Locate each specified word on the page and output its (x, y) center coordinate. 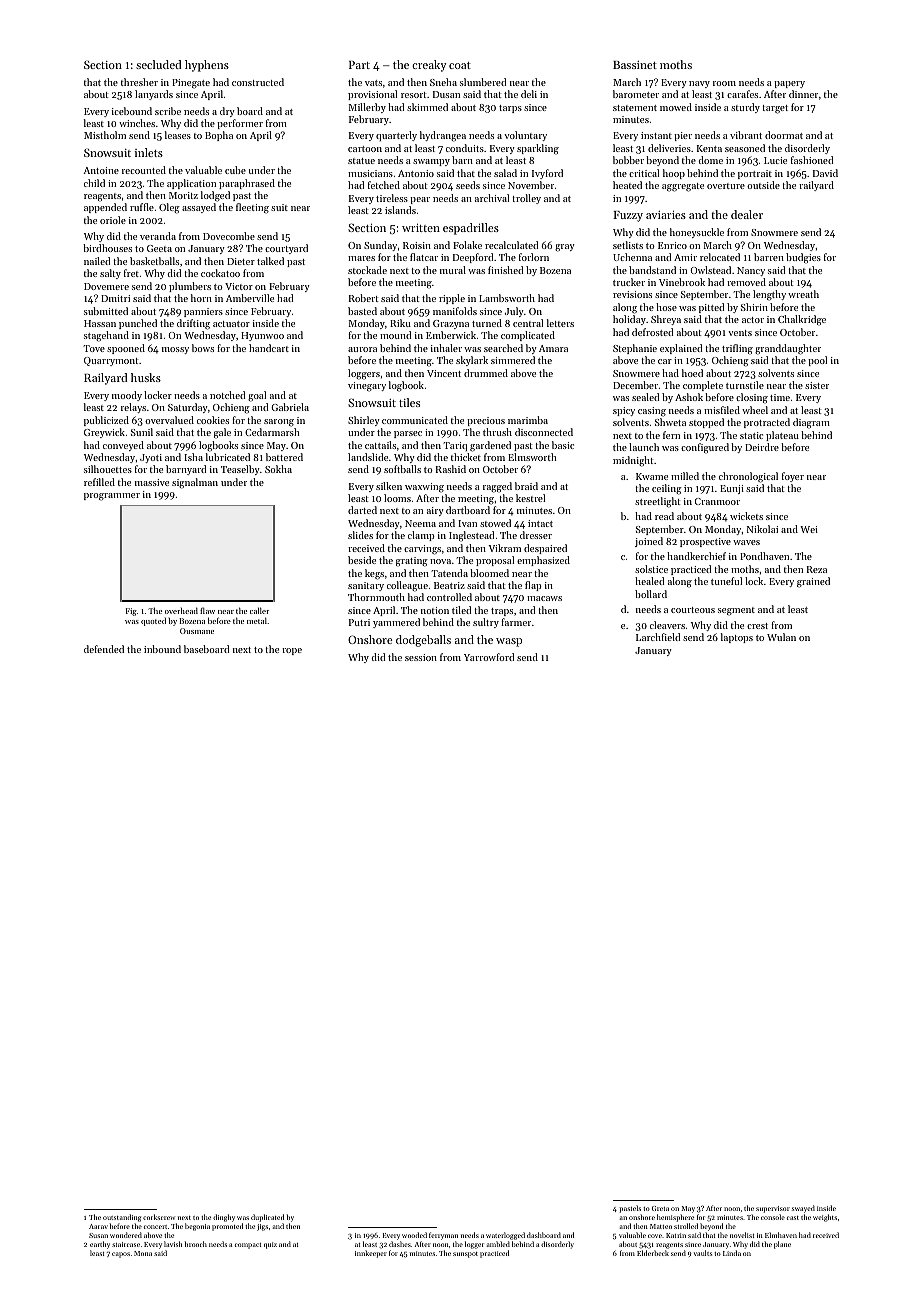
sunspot (465, 1255)
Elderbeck (653, 1253)
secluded (159, 64)
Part (359, 65)
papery (789, 84)
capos (121, 1255)
